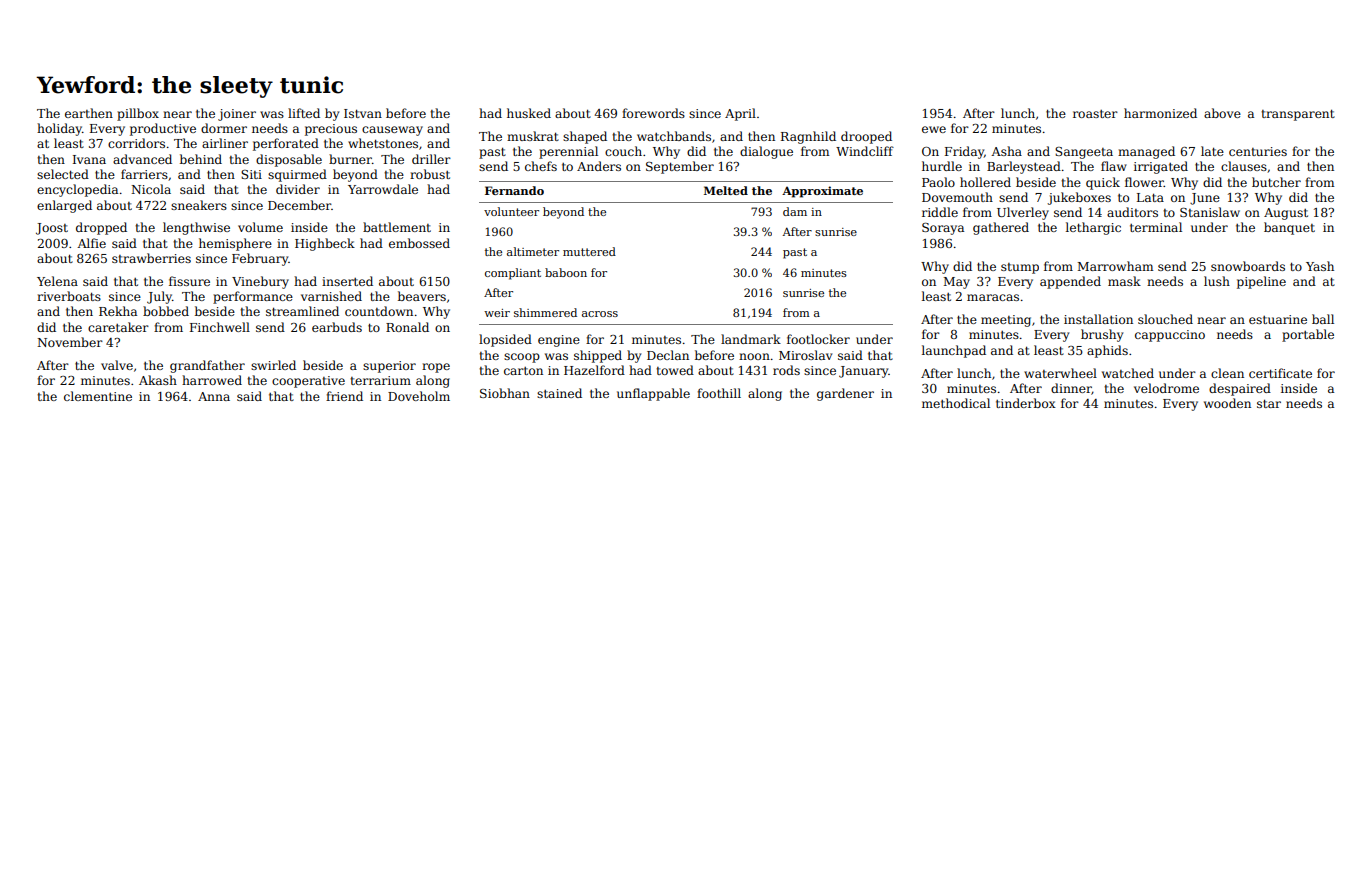 This page has width=1372, height=887. Describe the element at coordinates (1222, 113) in the page. I see `above` at that location.
